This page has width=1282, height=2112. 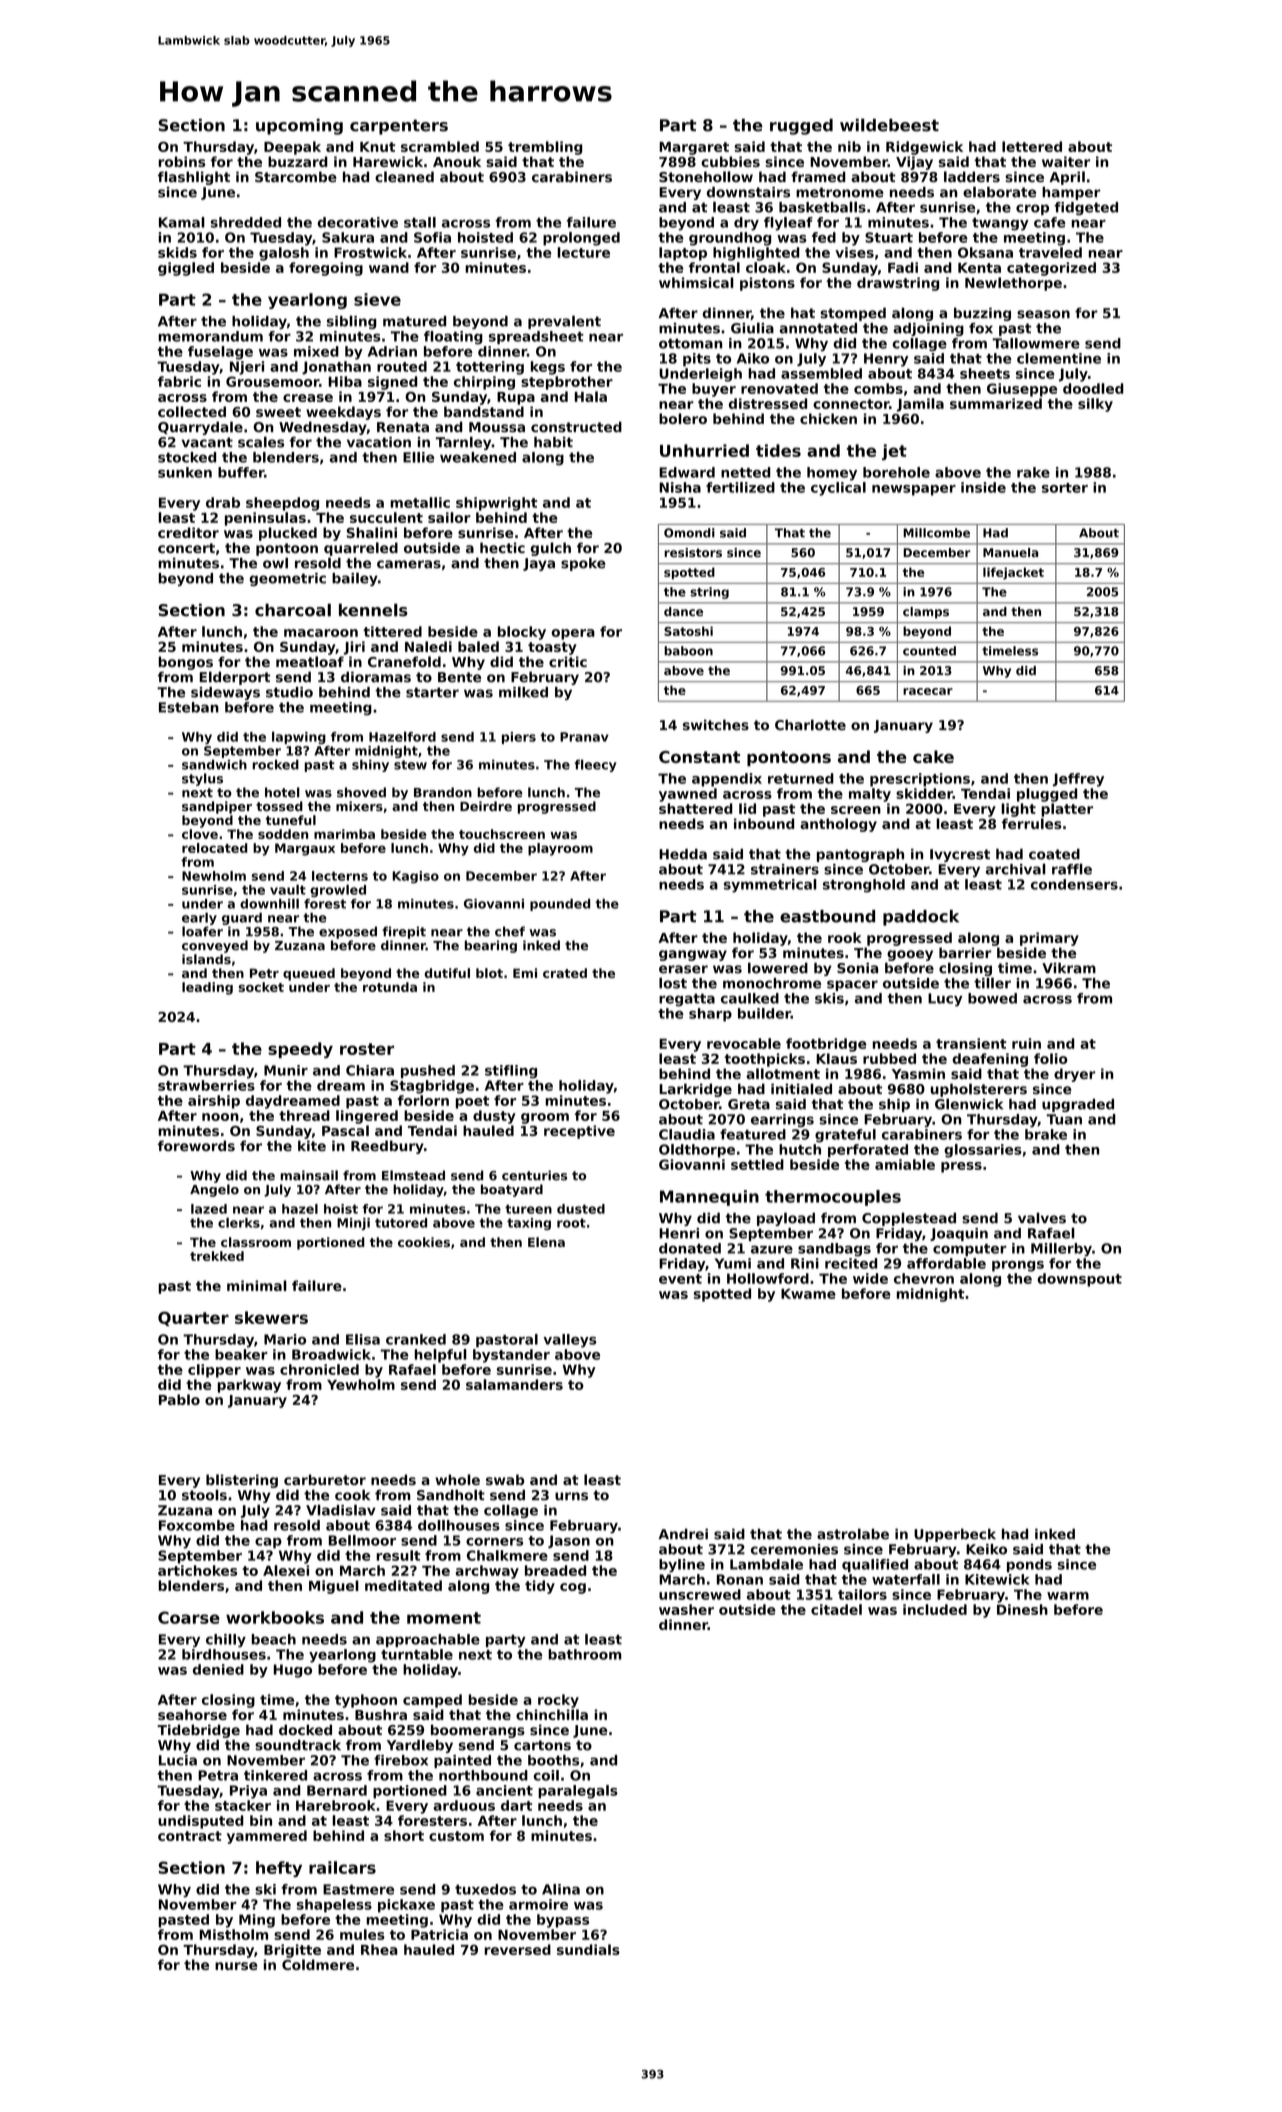 What do you see at coordinates (319, 1369) in the page?
I see `chronicled` at bounding box center [319, 1369].
